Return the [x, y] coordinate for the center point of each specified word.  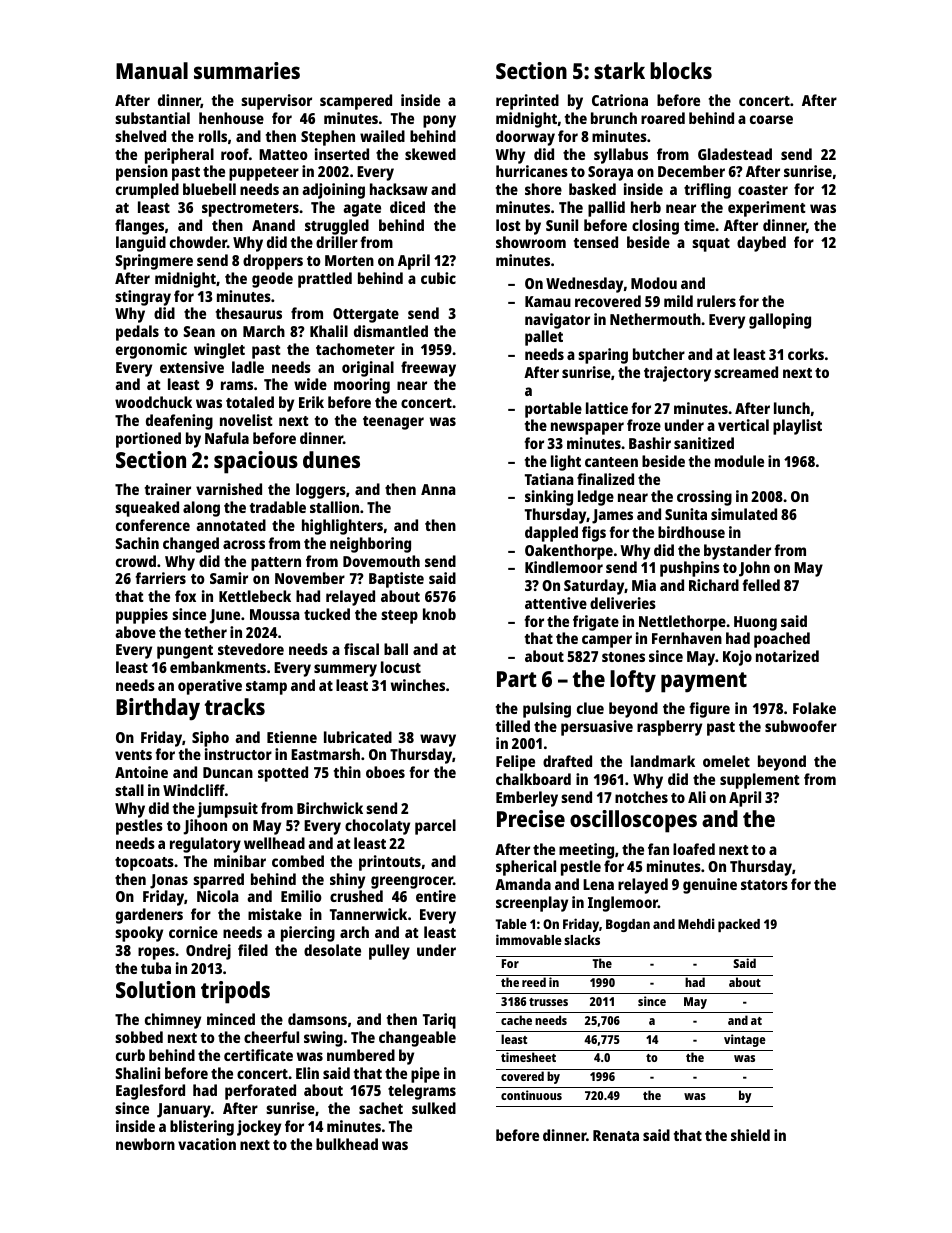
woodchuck [153, 402]
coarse [771, 119]
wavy [438, 740]
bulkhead [347, 1144]
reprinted [527, 102]
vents [133, 755]
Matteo [283, 154]
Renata [616, 1135]
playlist [797, 427]
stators [764, 885]
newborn [145, 1144]
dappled [551, 534]
